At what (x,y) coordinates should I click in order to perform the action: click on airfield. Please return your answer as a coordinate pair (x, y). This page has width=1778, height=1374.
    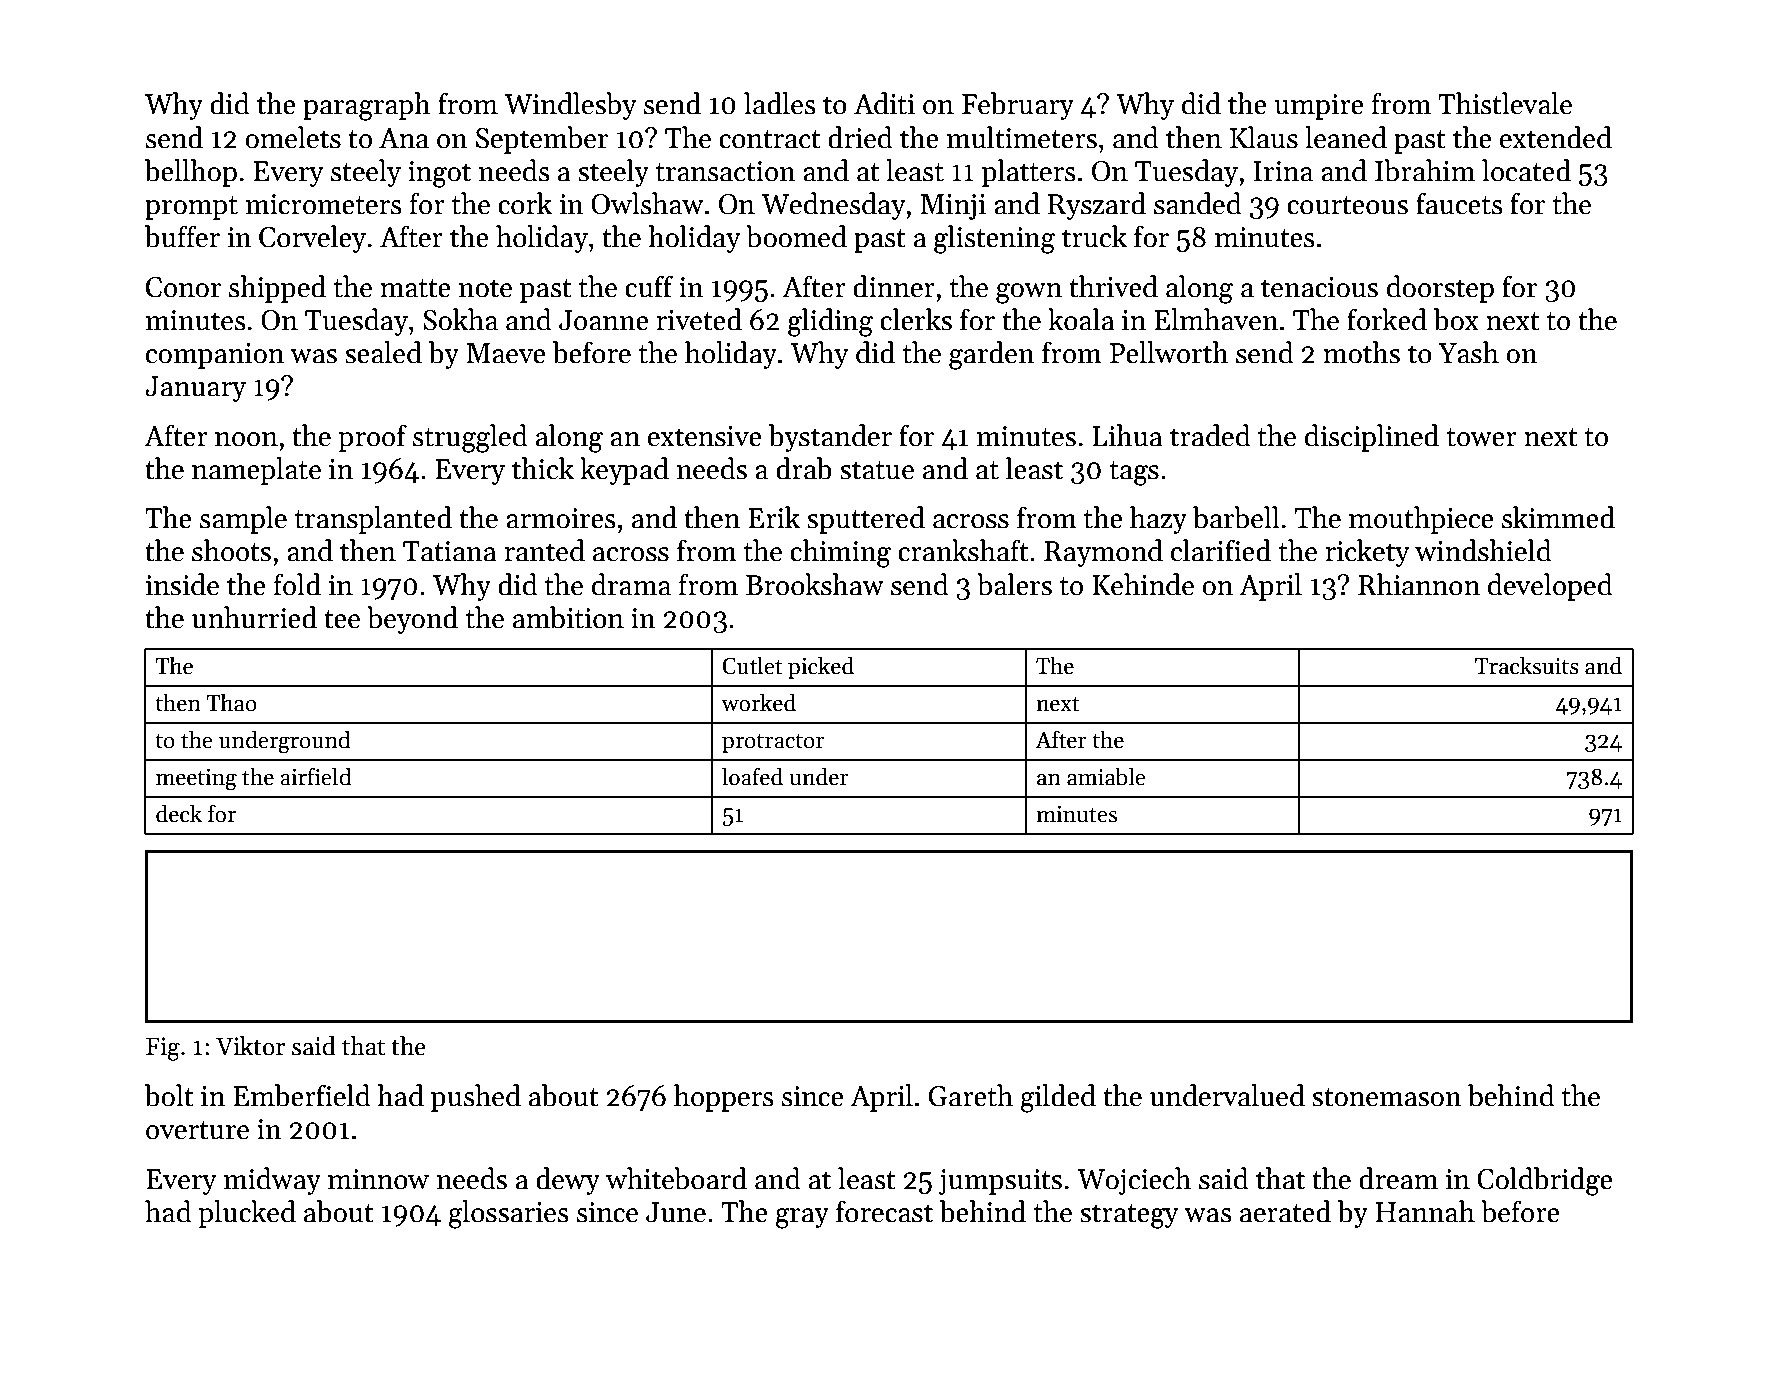
    Looking at the image, I should click on (316, 776).
